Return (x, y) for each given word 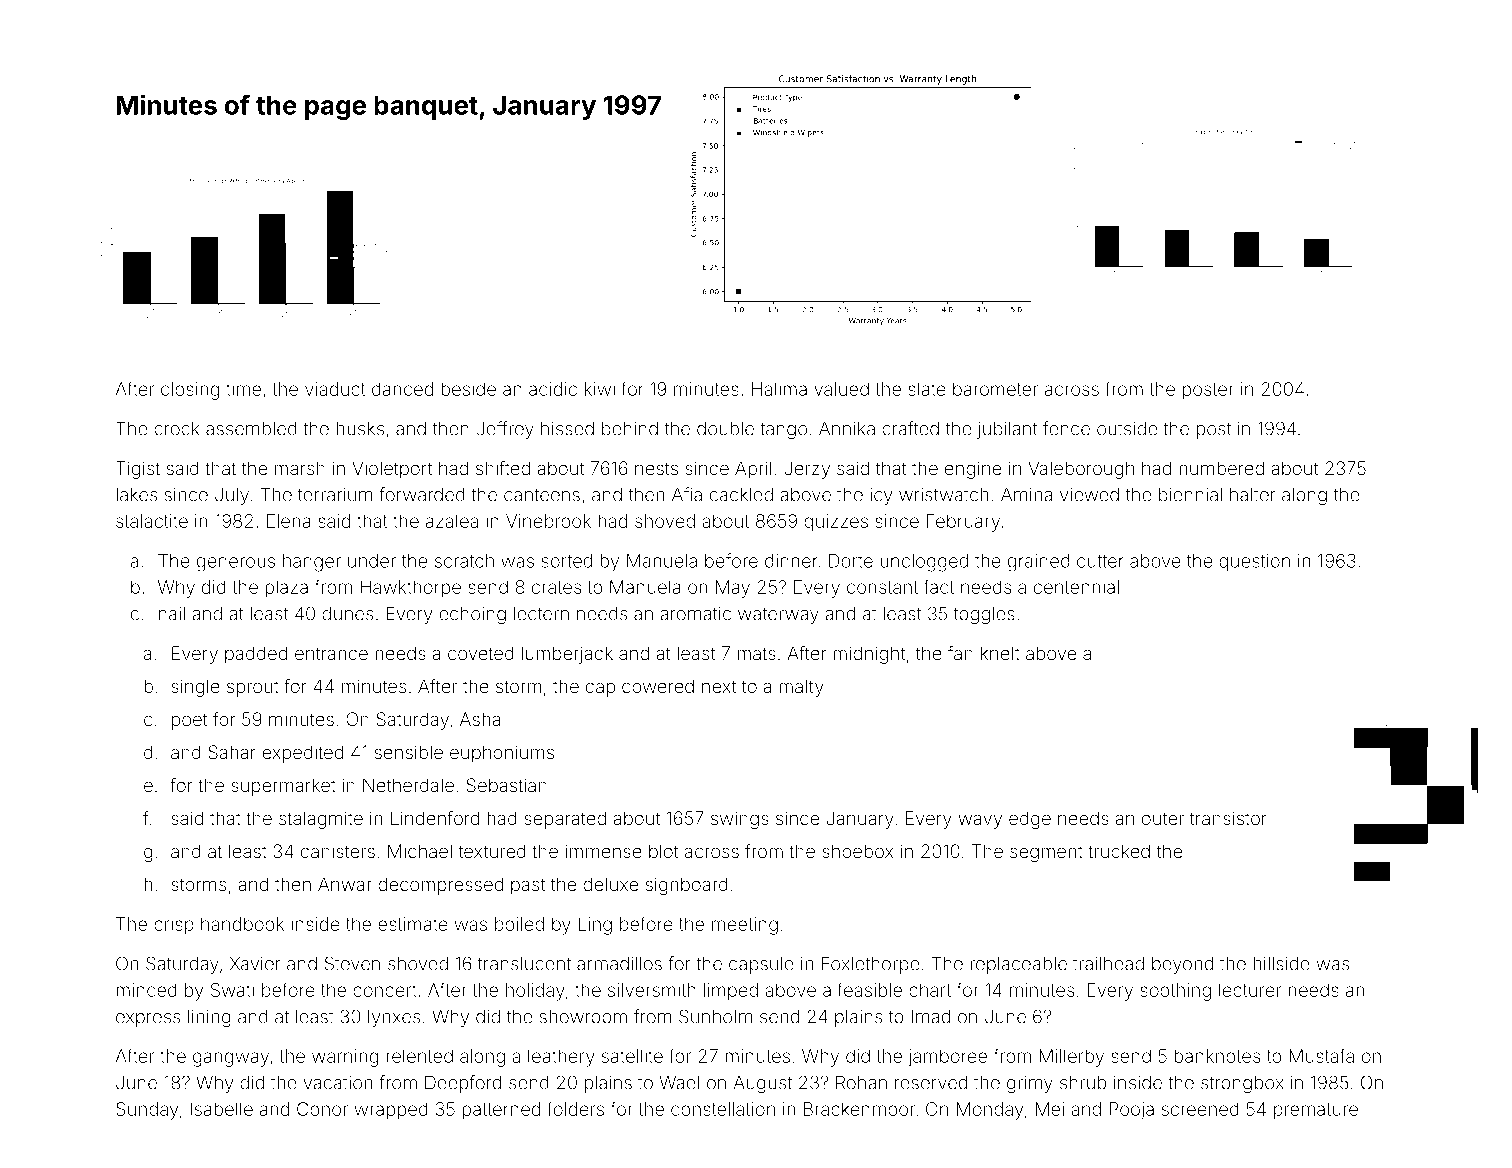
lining (209, 1019)
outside (1127, 429)
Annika (847, 428)
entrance (331, 653)
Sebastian (506, 785)
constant (882, 587)
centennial (1076, 587)
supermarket (283, 787)
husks (360, 429)
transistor (1228, 818)
